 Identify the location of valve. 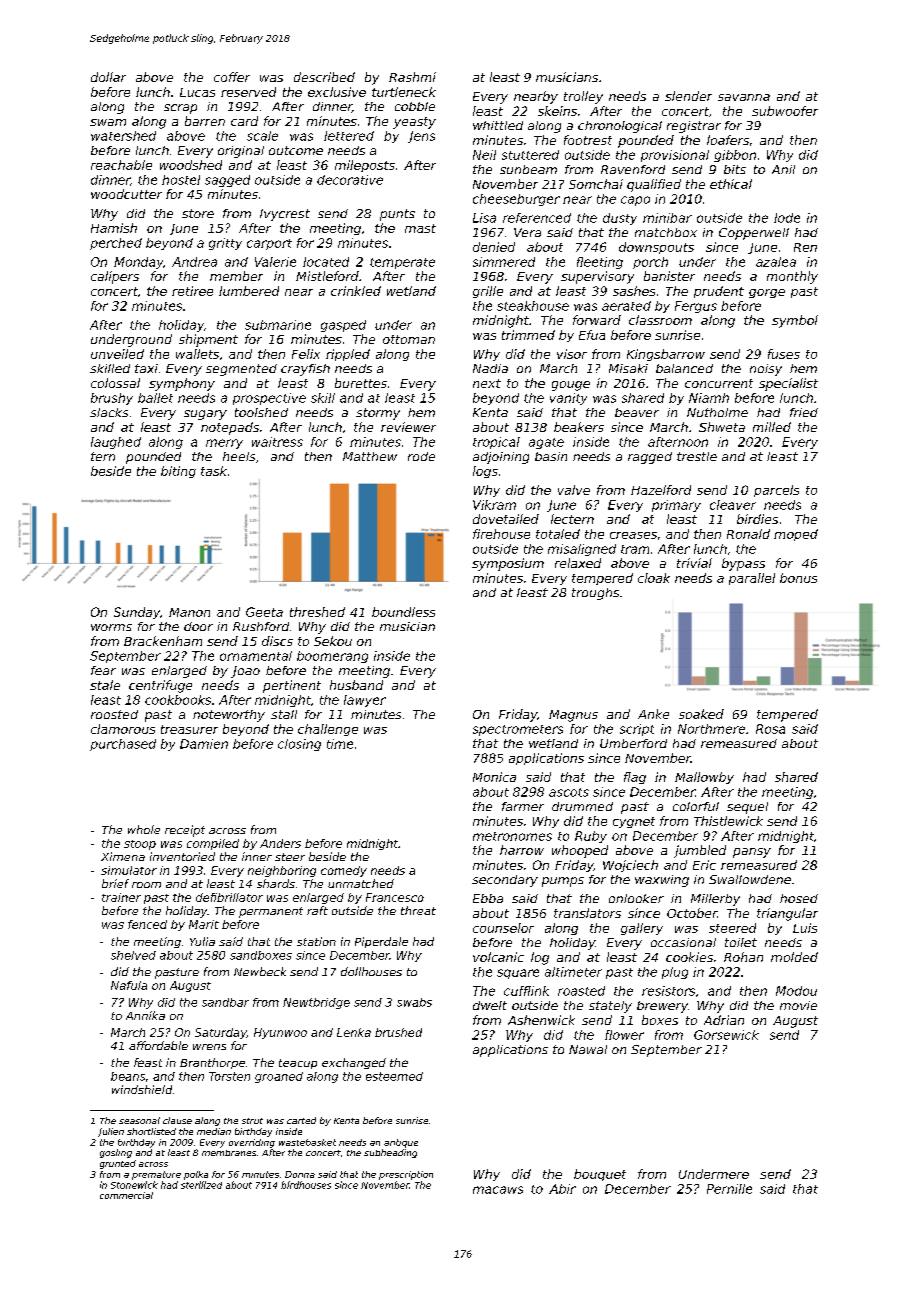
(574, 490).
